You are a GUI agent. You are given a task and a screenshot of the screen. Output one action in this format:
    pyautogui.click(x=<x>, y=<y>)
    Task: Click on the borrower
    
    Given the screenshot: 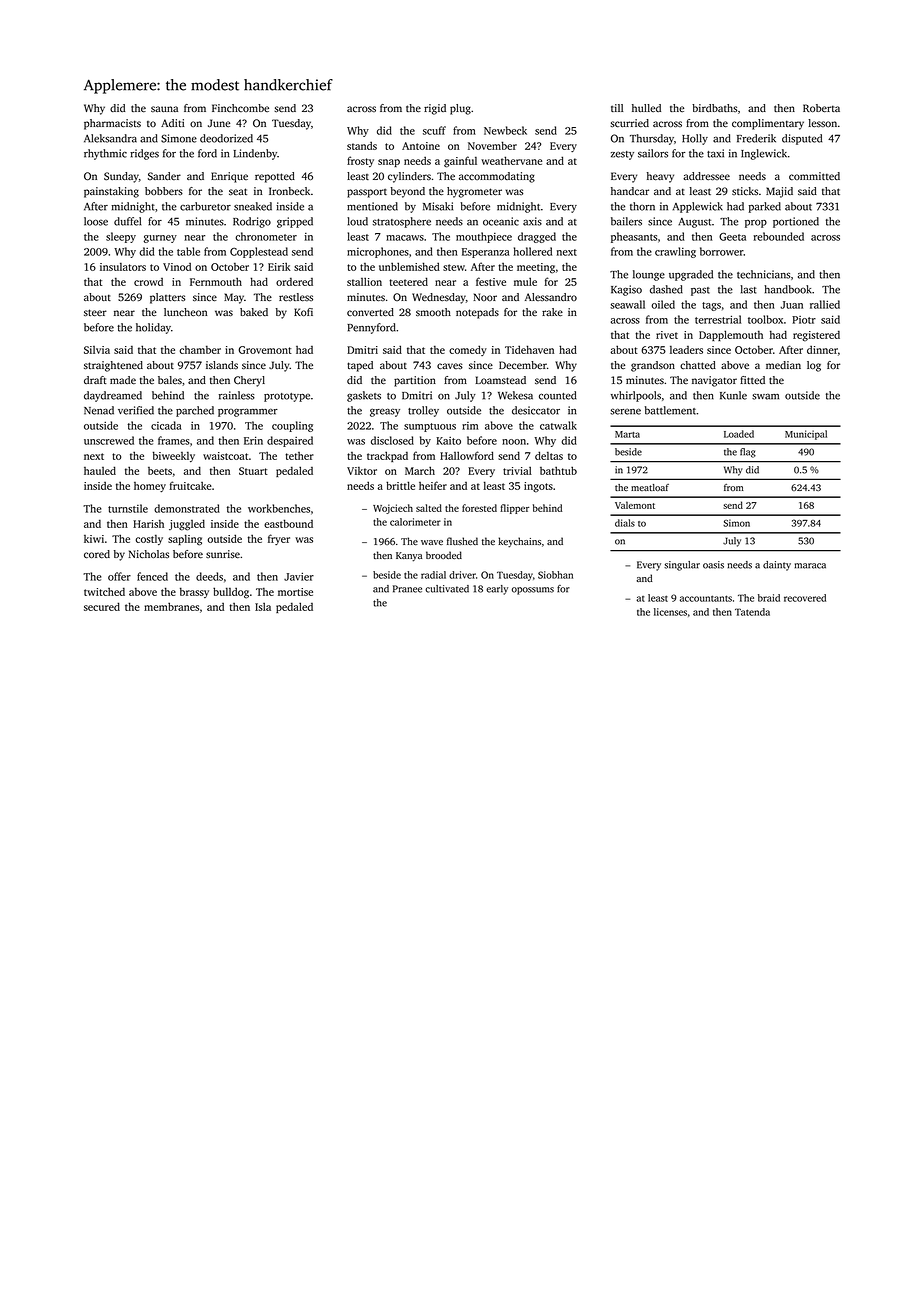 What is the action you would take?
    pyautogui.click(x=722, y=251)
